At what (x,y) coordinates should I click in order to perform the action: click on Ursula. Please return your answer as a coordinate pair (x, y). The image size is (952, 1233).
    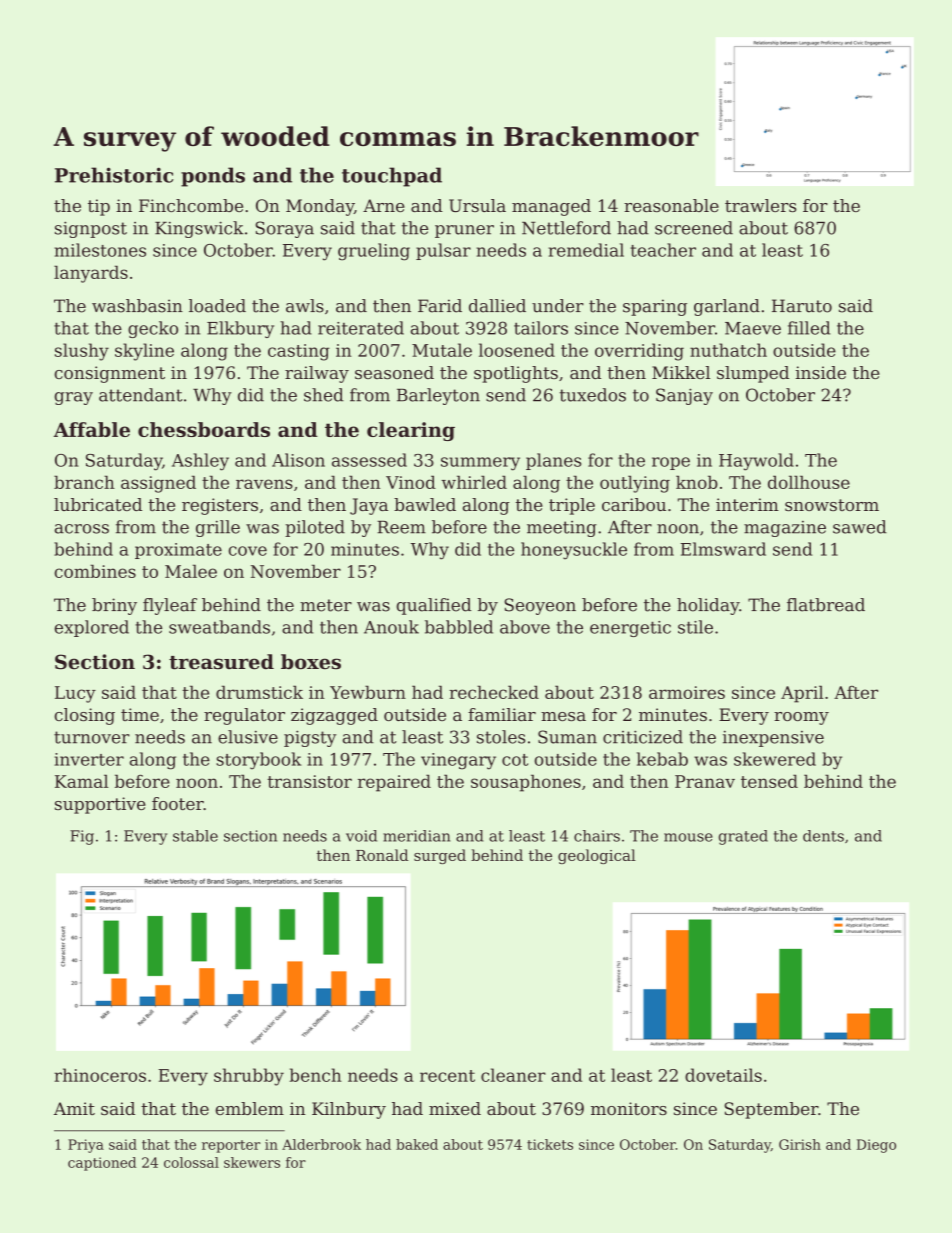
    Looking at the image, I should click on (477, 205).
